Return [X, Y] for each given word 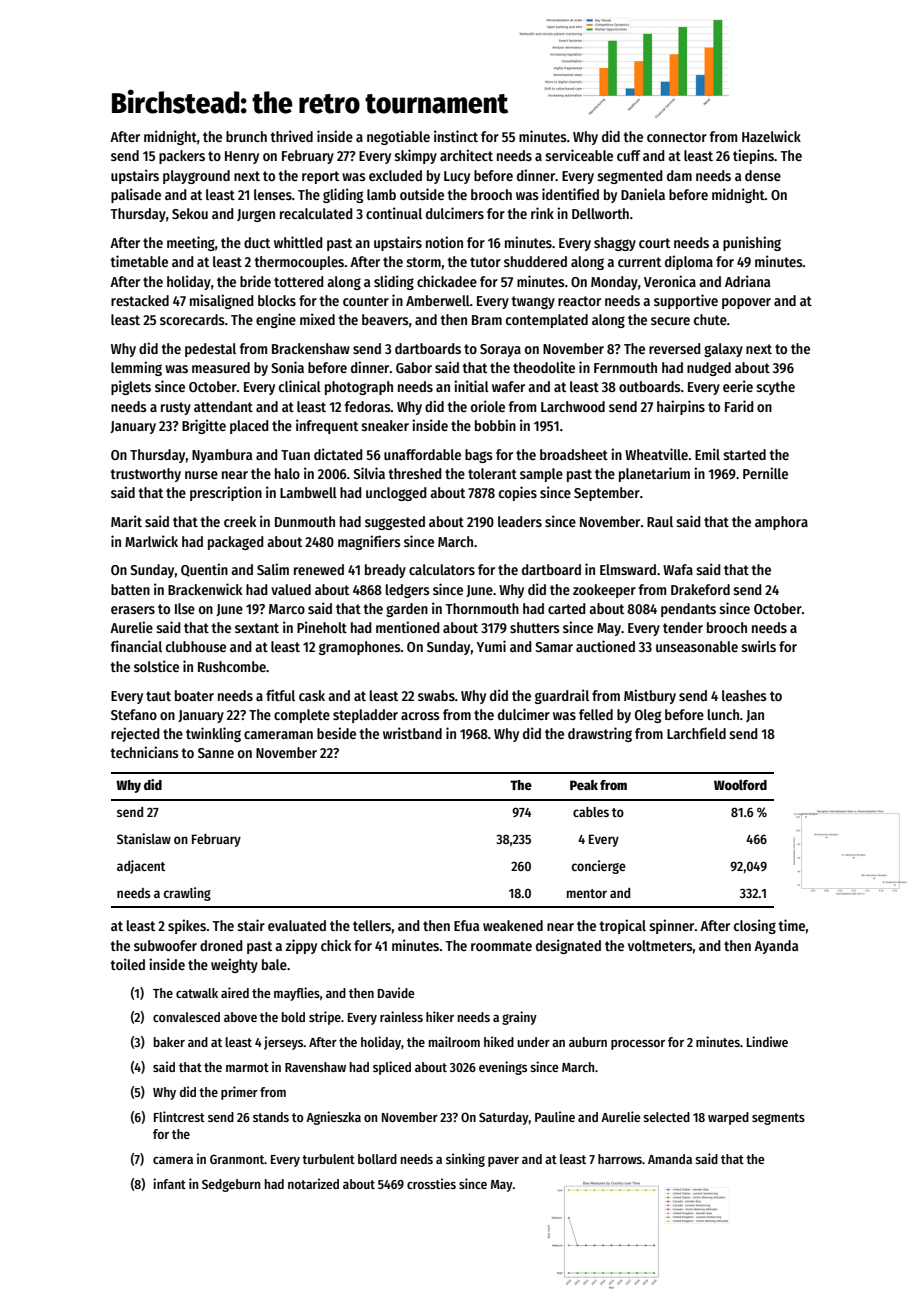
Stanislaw [144, 838]
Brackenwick [205, 589]
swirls [758, 646]
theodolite [544, 367]
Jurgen [256, 215]
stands [271, 1117]
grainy [519, 1018]
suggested [395, 523]
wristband [412, 733]
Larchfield [696, 733]
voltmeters [660, 945]
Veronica [670, 281]
